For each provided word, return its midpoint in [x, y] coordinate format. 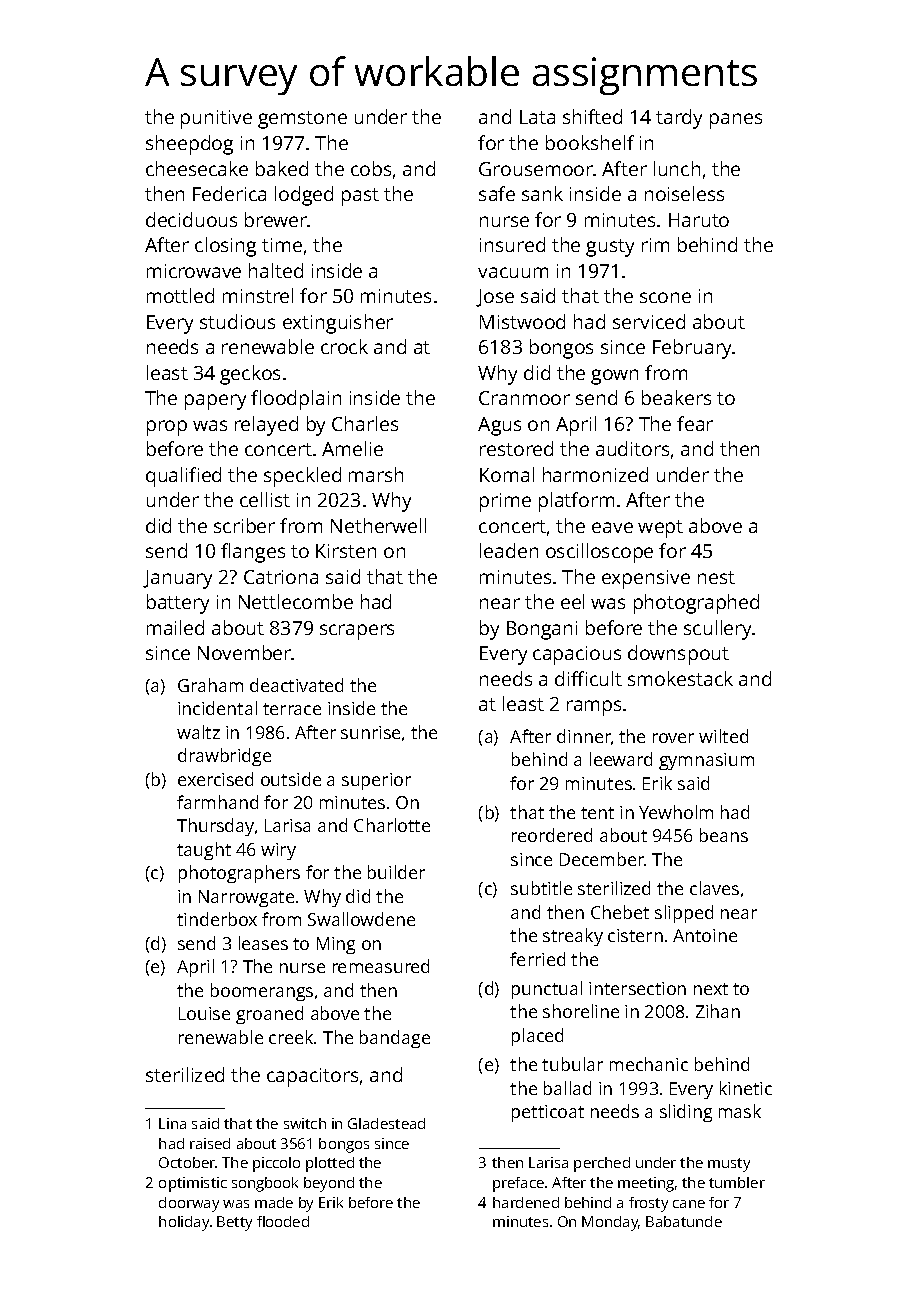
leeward [621, 759]
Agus [499, 426]
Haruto [699, 220]
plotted [330, 1164]
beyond [329, 1184]
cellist [265, 499]
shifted [592, 116]
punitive [216, 119]
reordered [552, 835]
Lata [537, 117]
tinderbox [217, 919]
